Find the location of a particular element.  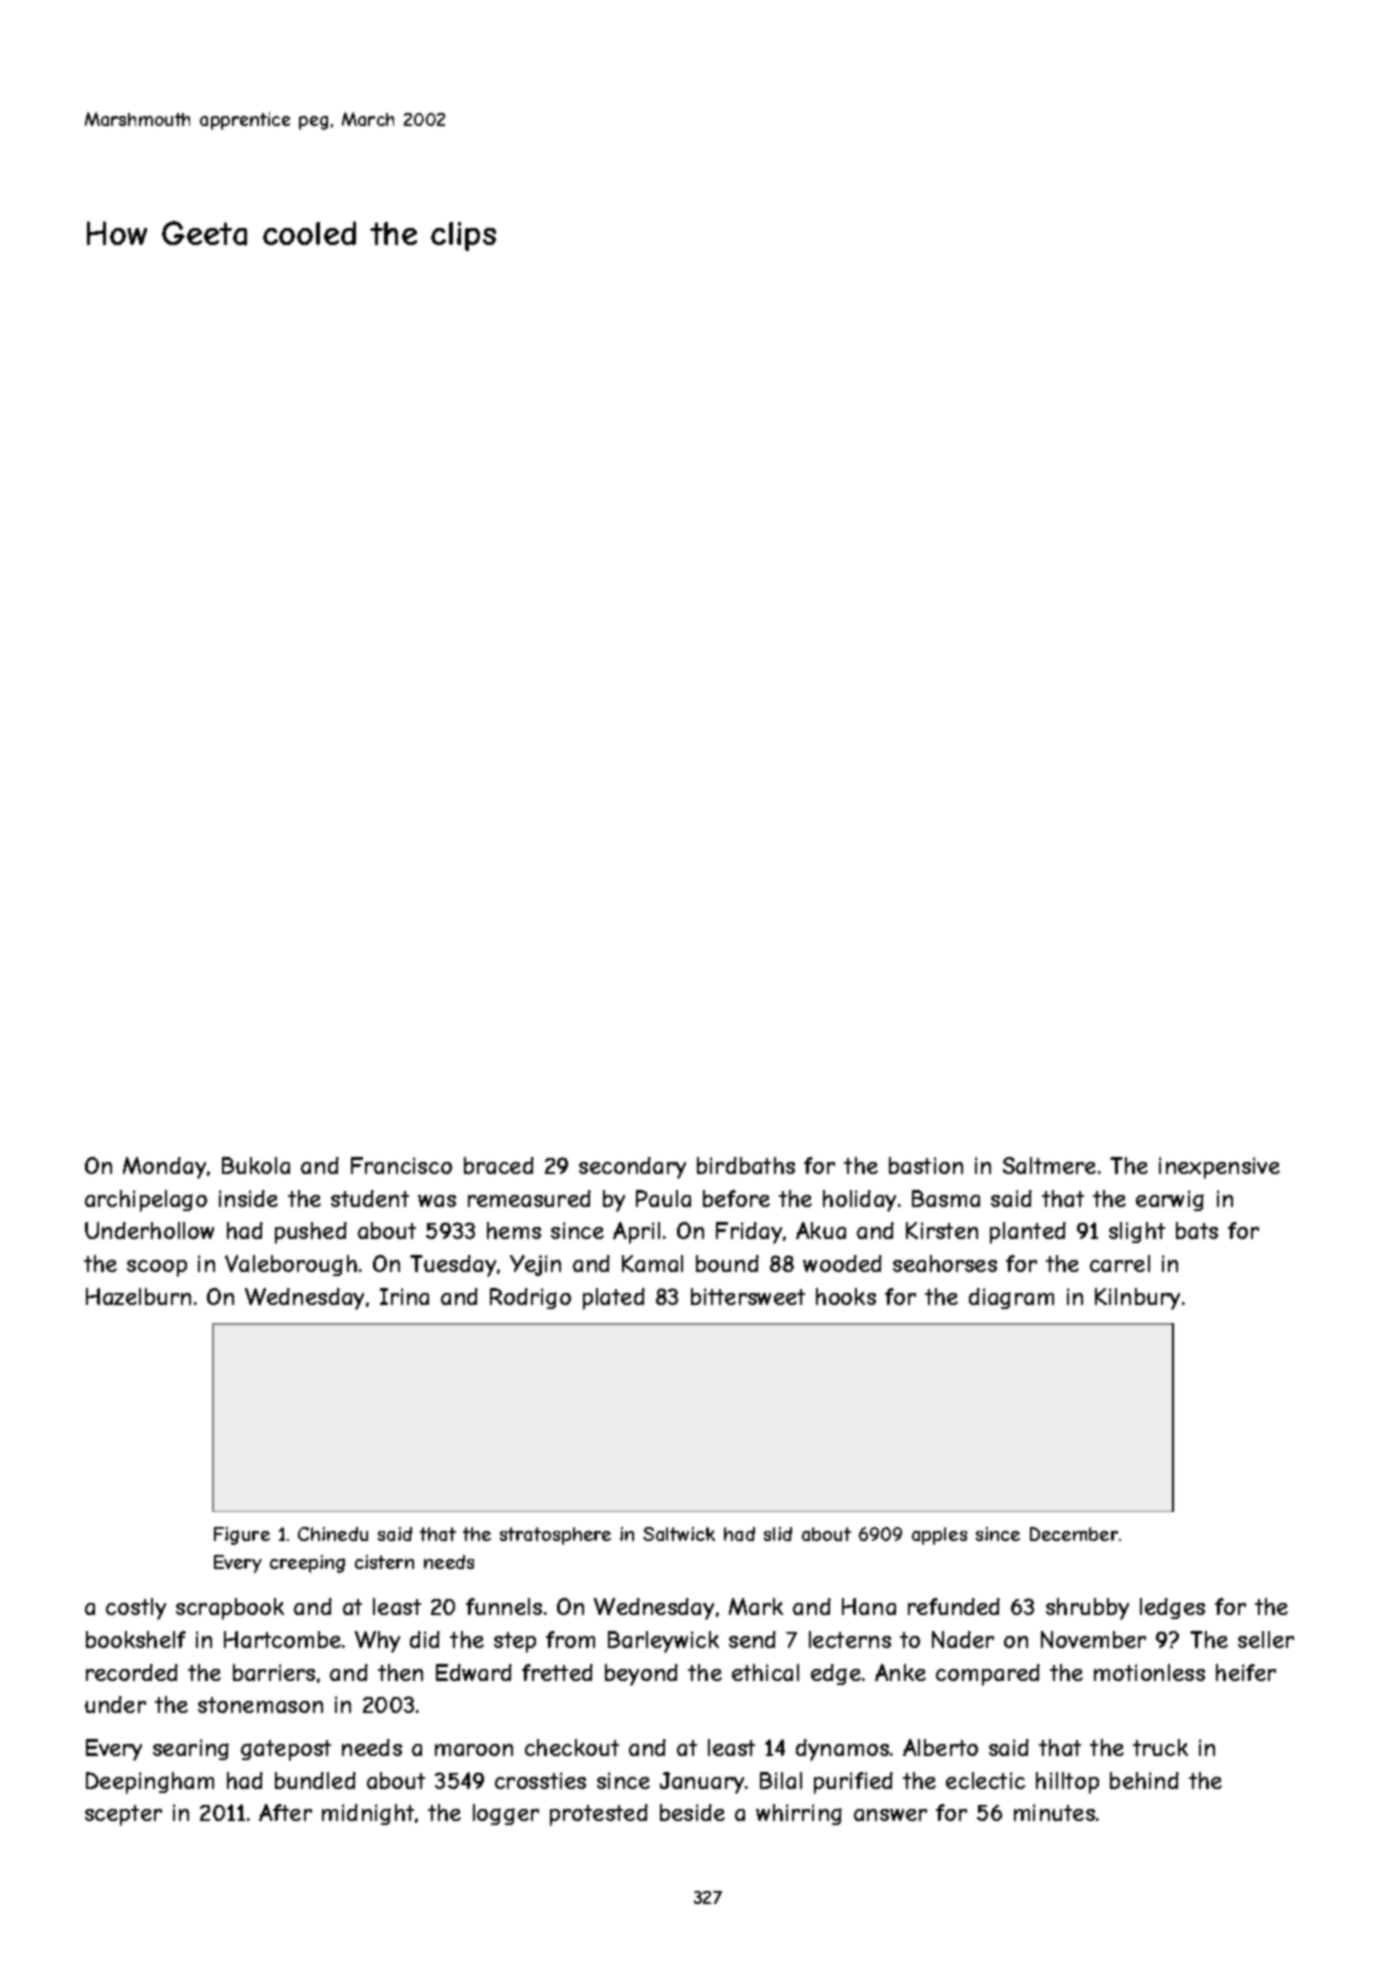

Figure is located at coordinates (242, 1536).
